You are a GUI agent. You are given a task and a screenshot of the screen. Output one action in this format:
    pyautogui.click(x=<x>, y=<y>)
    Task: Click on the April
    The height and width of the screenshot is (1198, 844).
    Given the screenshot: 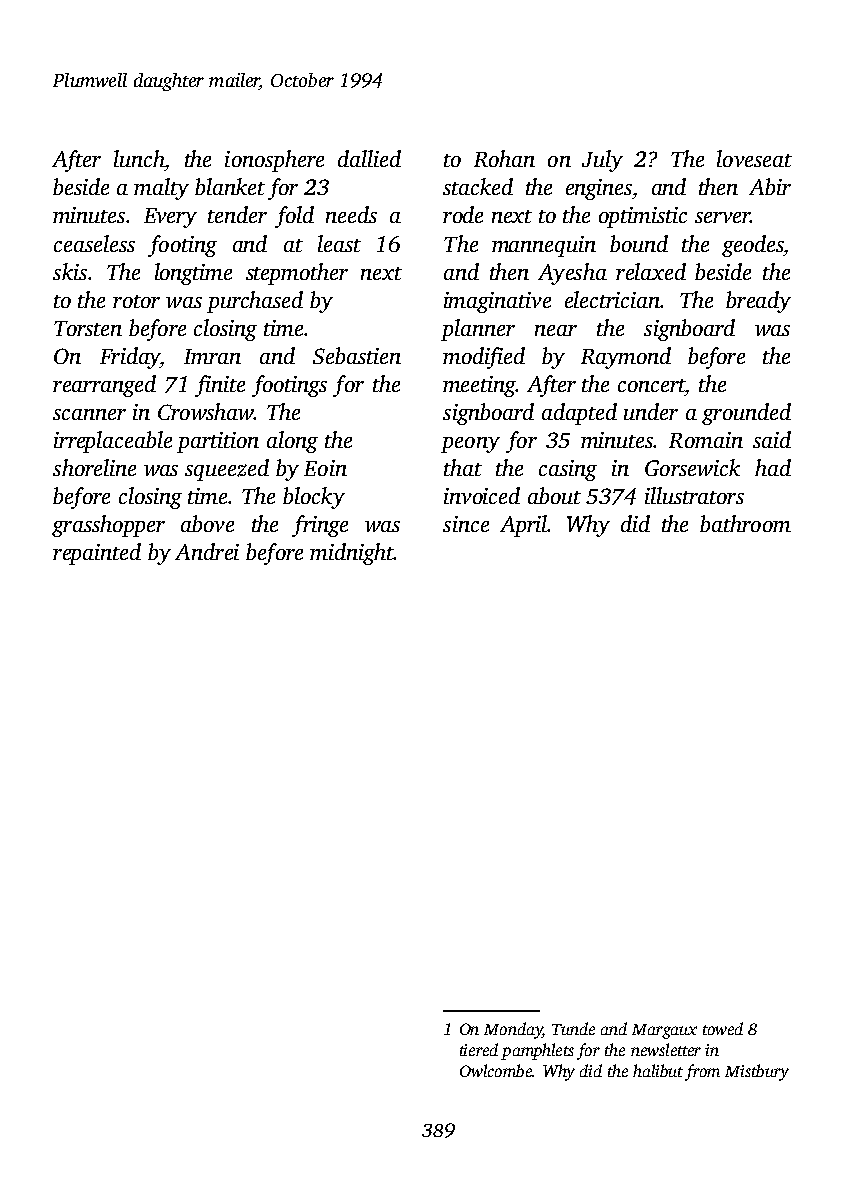 What is the action you would take?
    pyautogui.click(x=524, y=526)
